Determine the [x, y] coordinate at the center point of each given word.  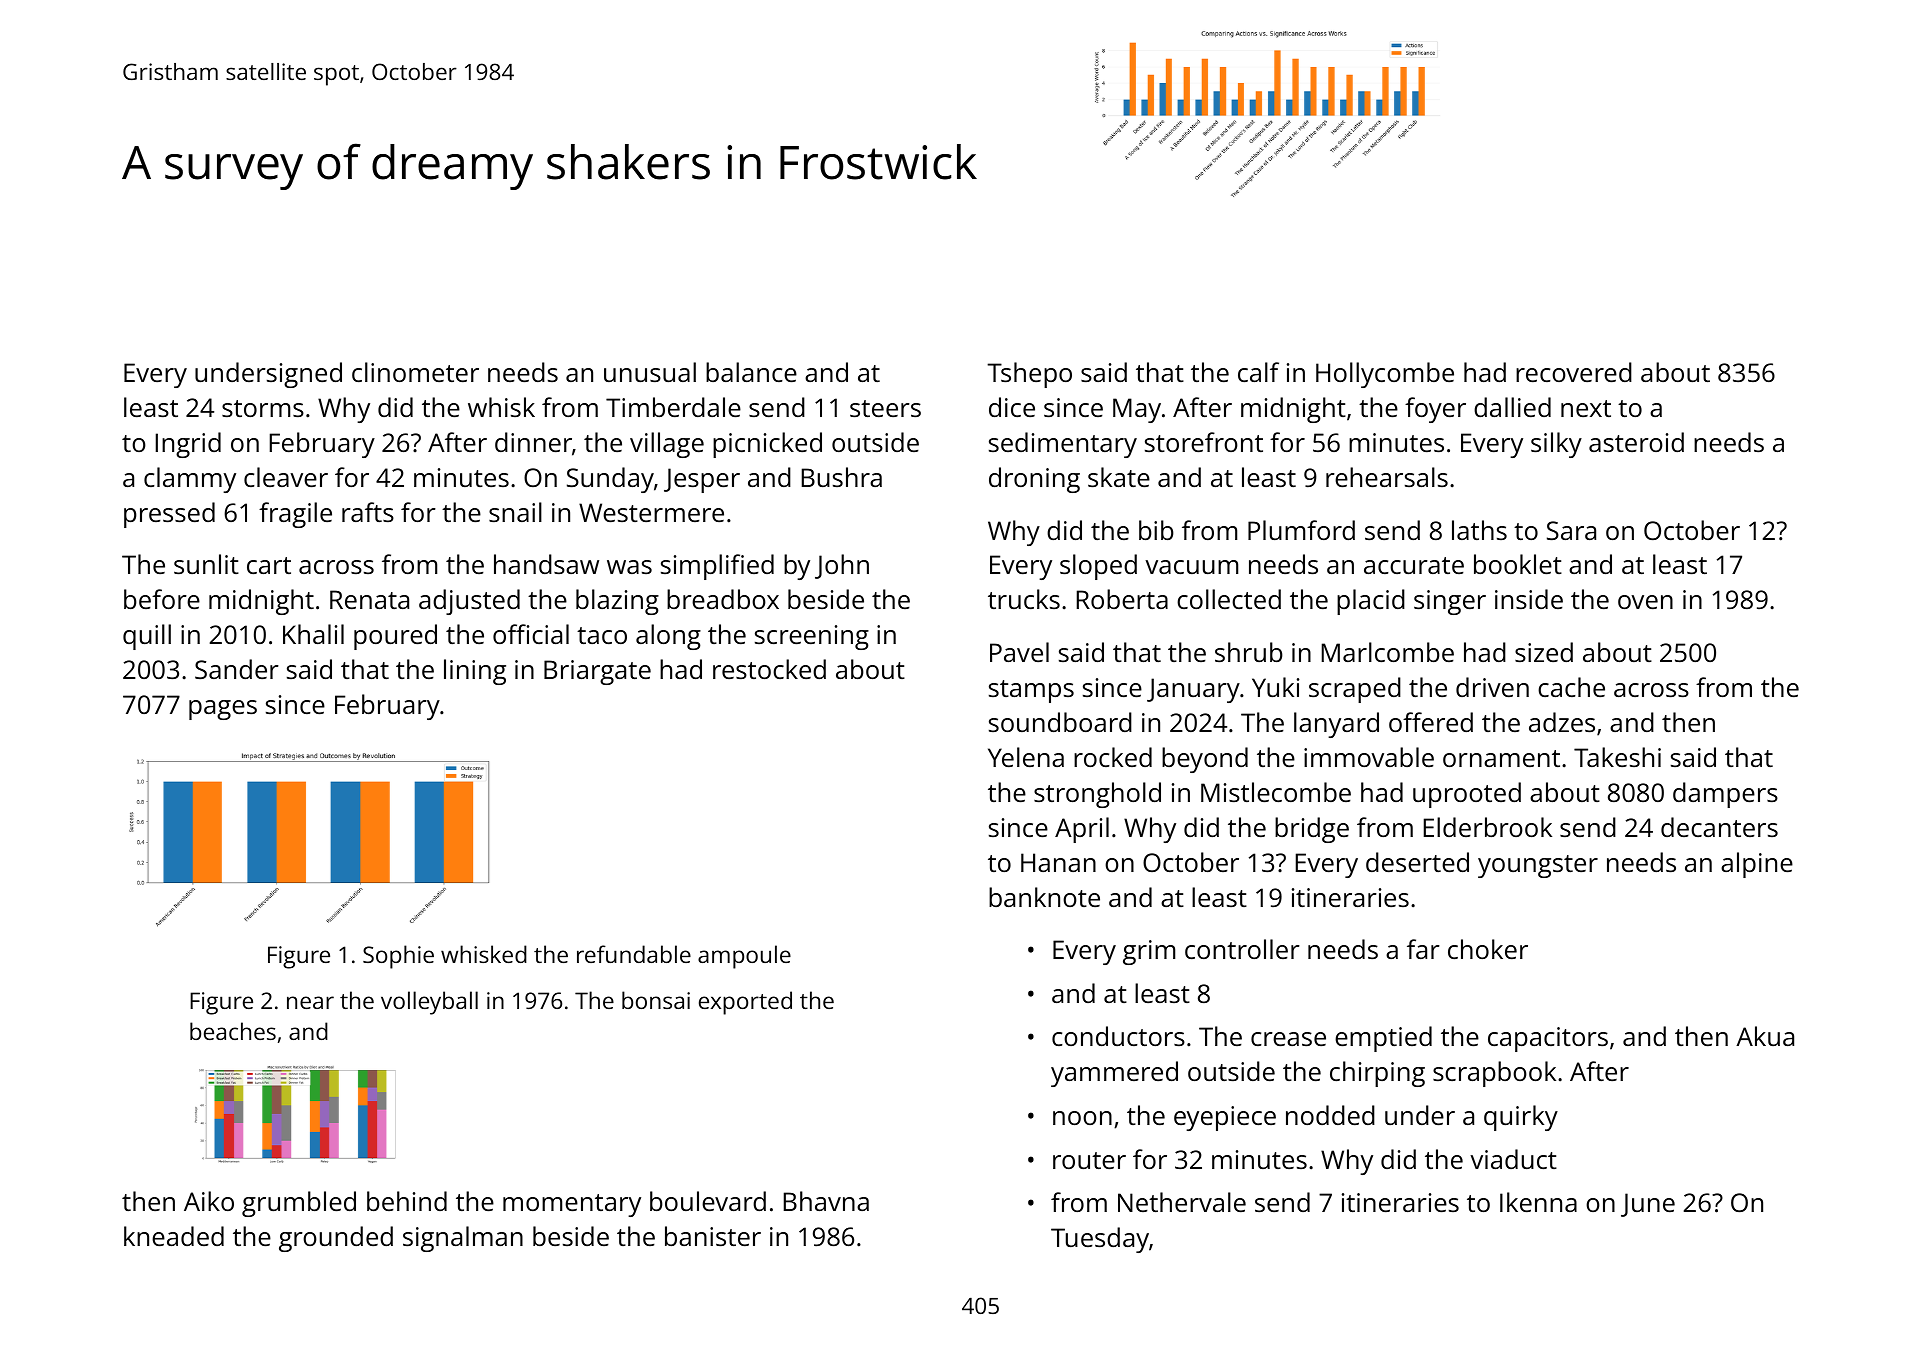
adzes [1562, 722]
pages [223, 710]
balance [751, 372]
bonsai [656, 1000]
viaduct [1513, 1159]
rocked [1113, 757]
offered [1431, 722]
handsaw [546, 564]
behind [407, 1201]
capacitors [1548, 1039]
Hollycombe [1385, 375]
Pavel [1019, 652]
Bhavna [826, 1201]
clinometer [415, 372]
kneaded [174, 1236]
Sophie [398, 957]
